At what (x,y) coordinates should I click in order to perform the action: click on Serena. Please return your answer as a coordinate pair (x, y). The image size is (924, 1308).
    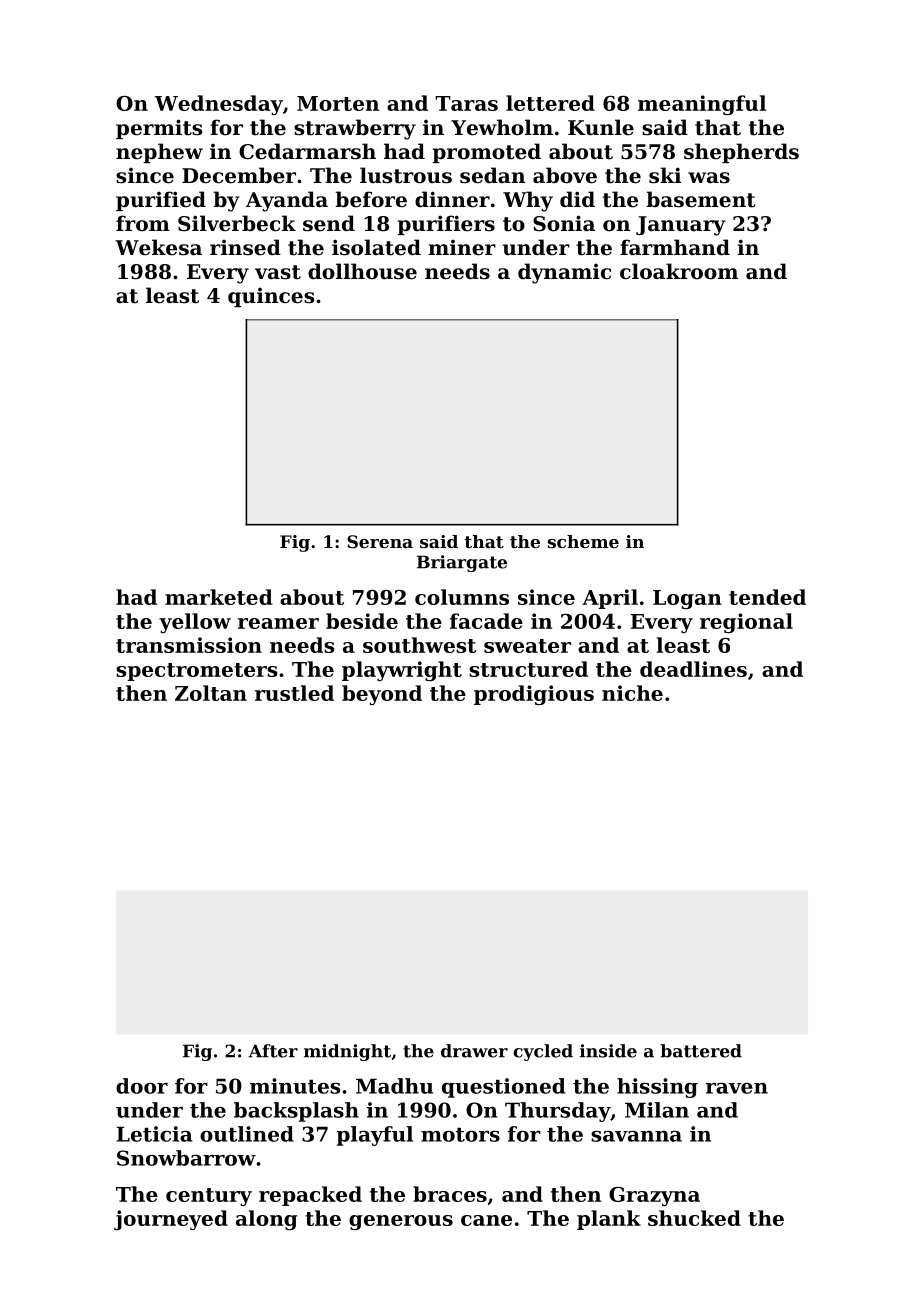
    Looking at the image, I should click on (380, 541).
